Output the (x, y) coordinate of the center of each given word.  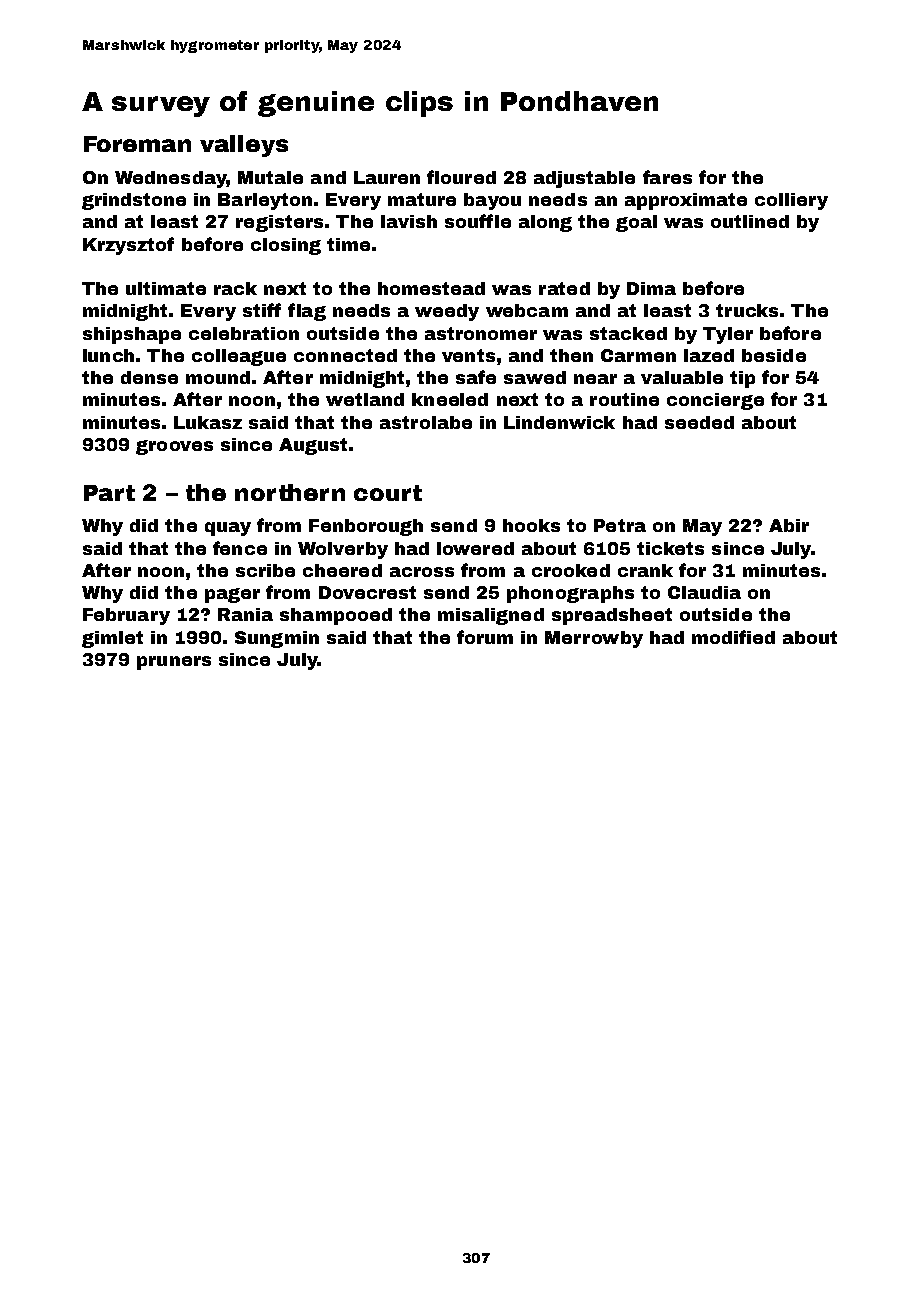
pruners (174, 663)
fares (667, 177)
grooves (174, 447)
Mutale (270, 177)
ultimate (166, 288)
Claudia (704, 592)
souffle (478, 221)
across (422, 572)
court (388, 493)
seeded (699, 422)
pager (232, 595)
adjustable (584, 179)
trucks (747, 310)
